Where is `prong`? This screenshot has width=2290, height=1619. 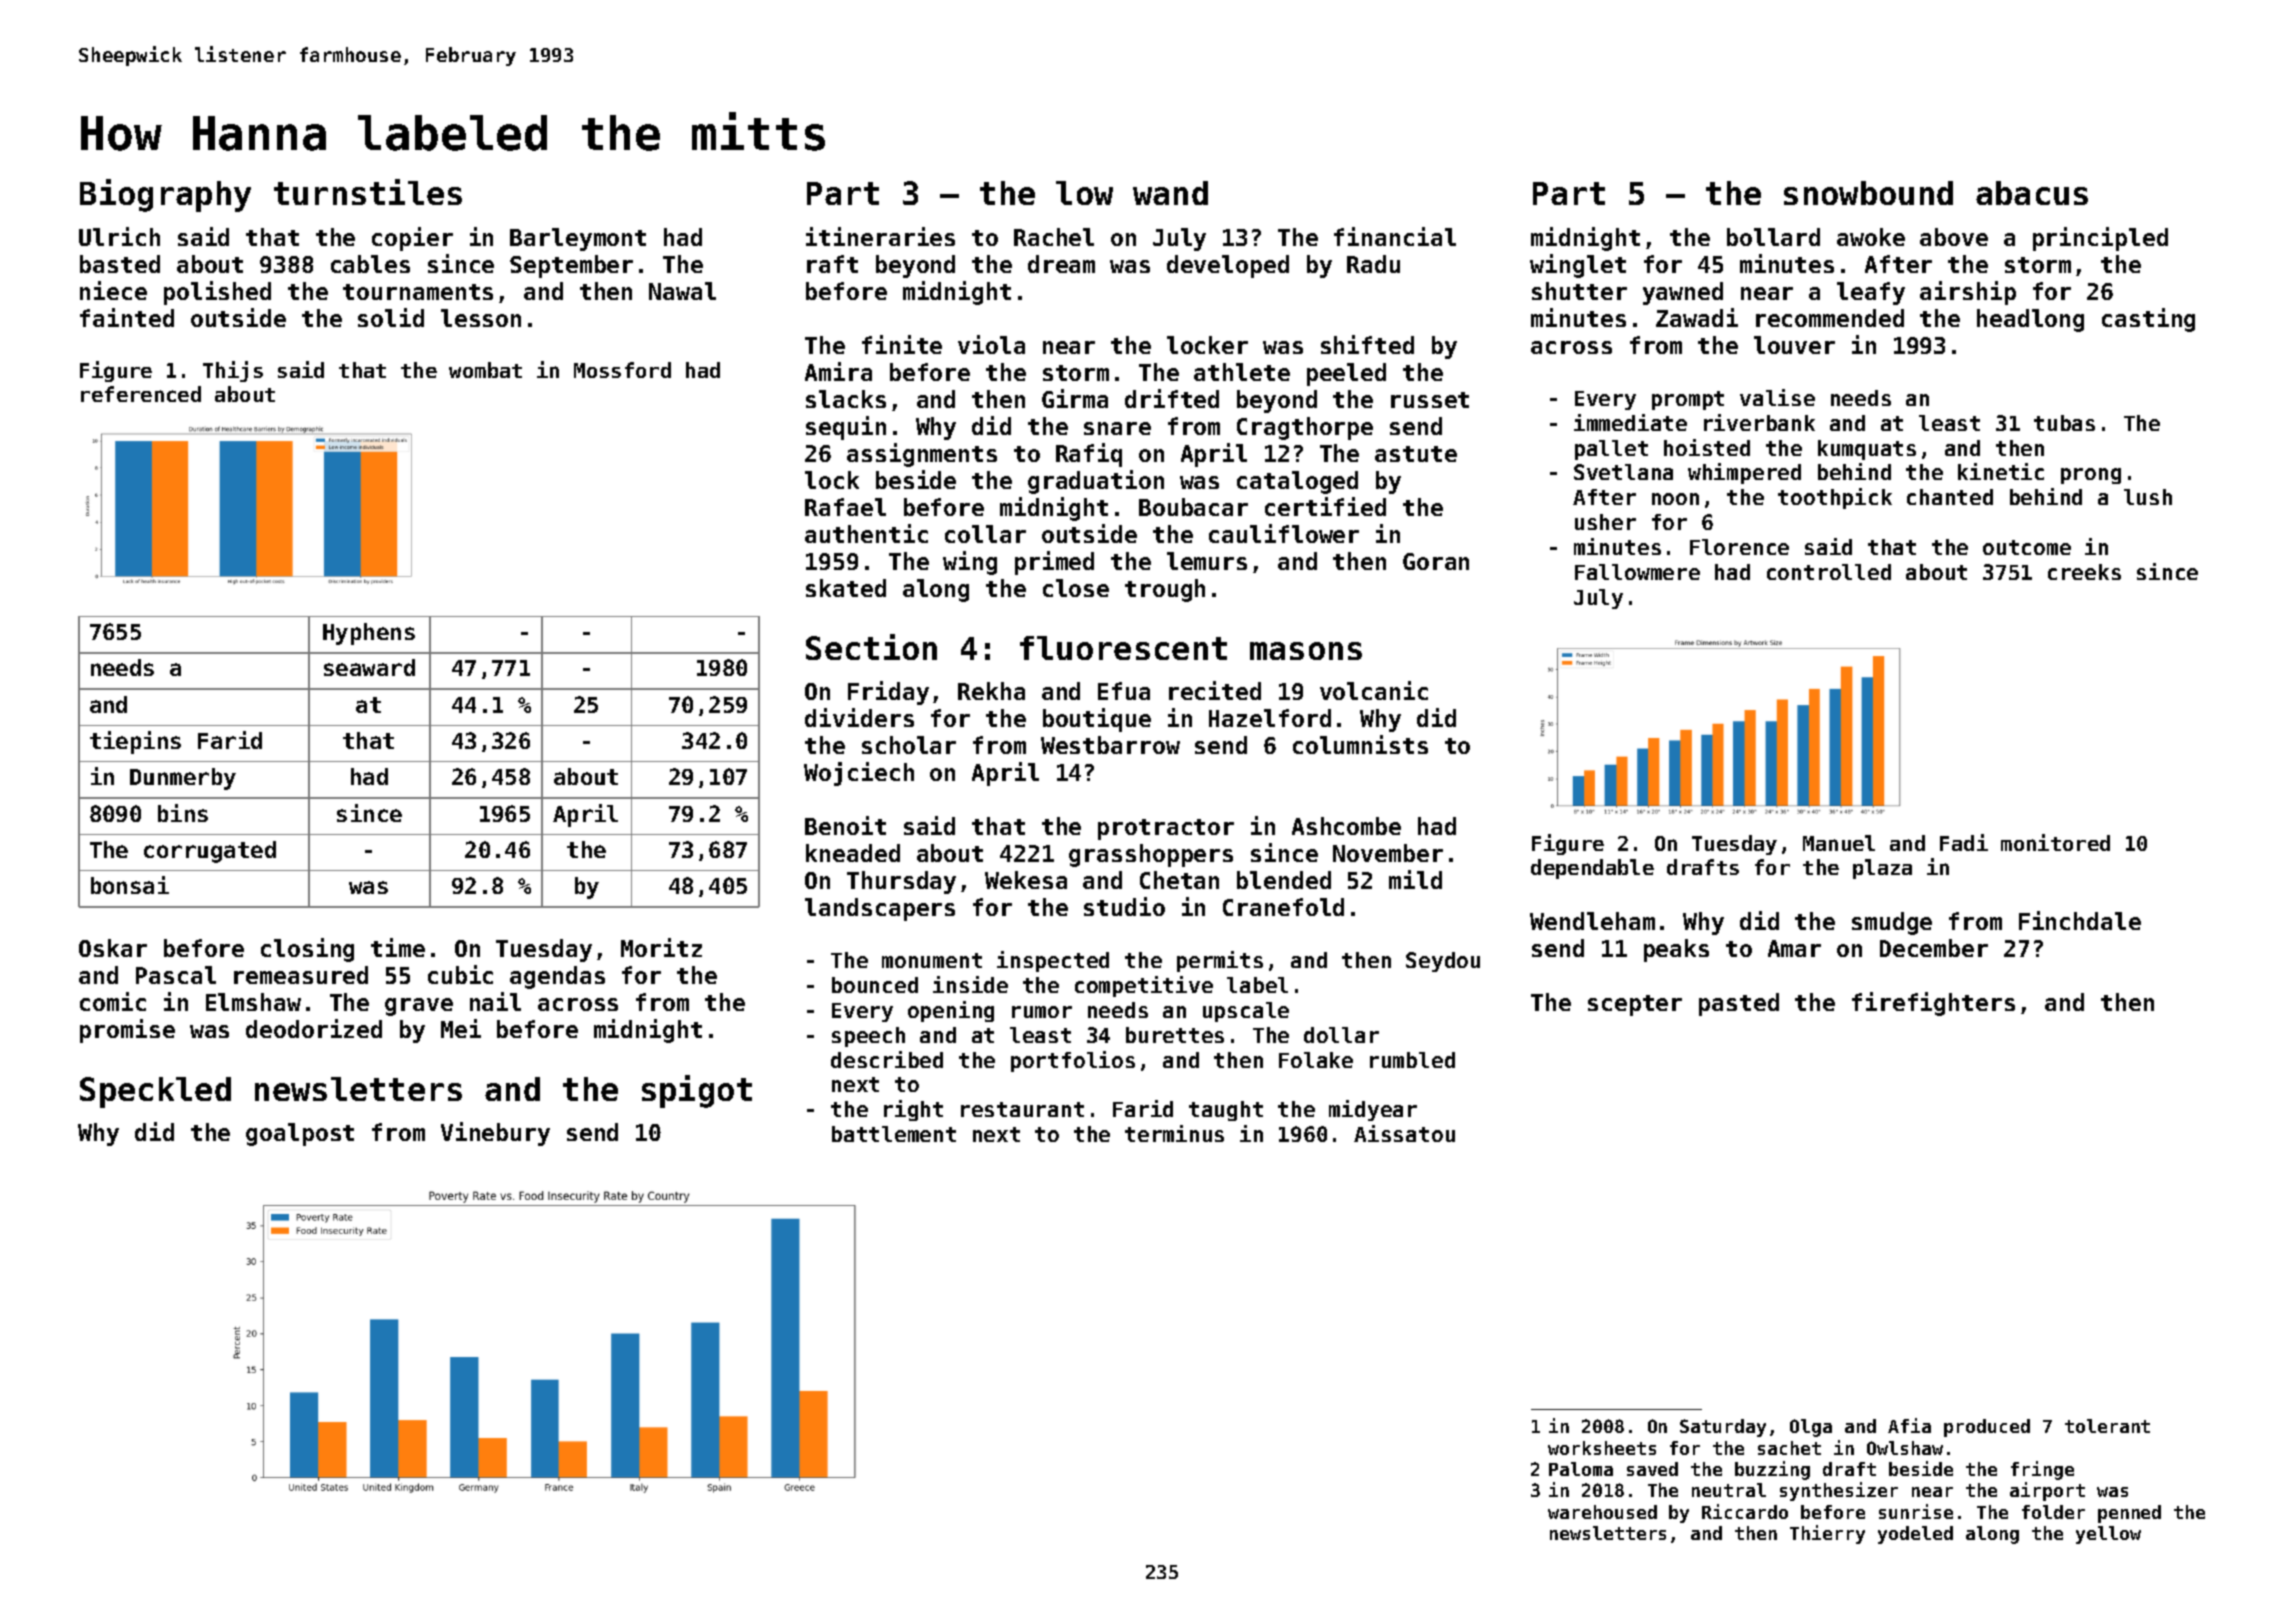
prong is located at coordinates (2091, 476).
